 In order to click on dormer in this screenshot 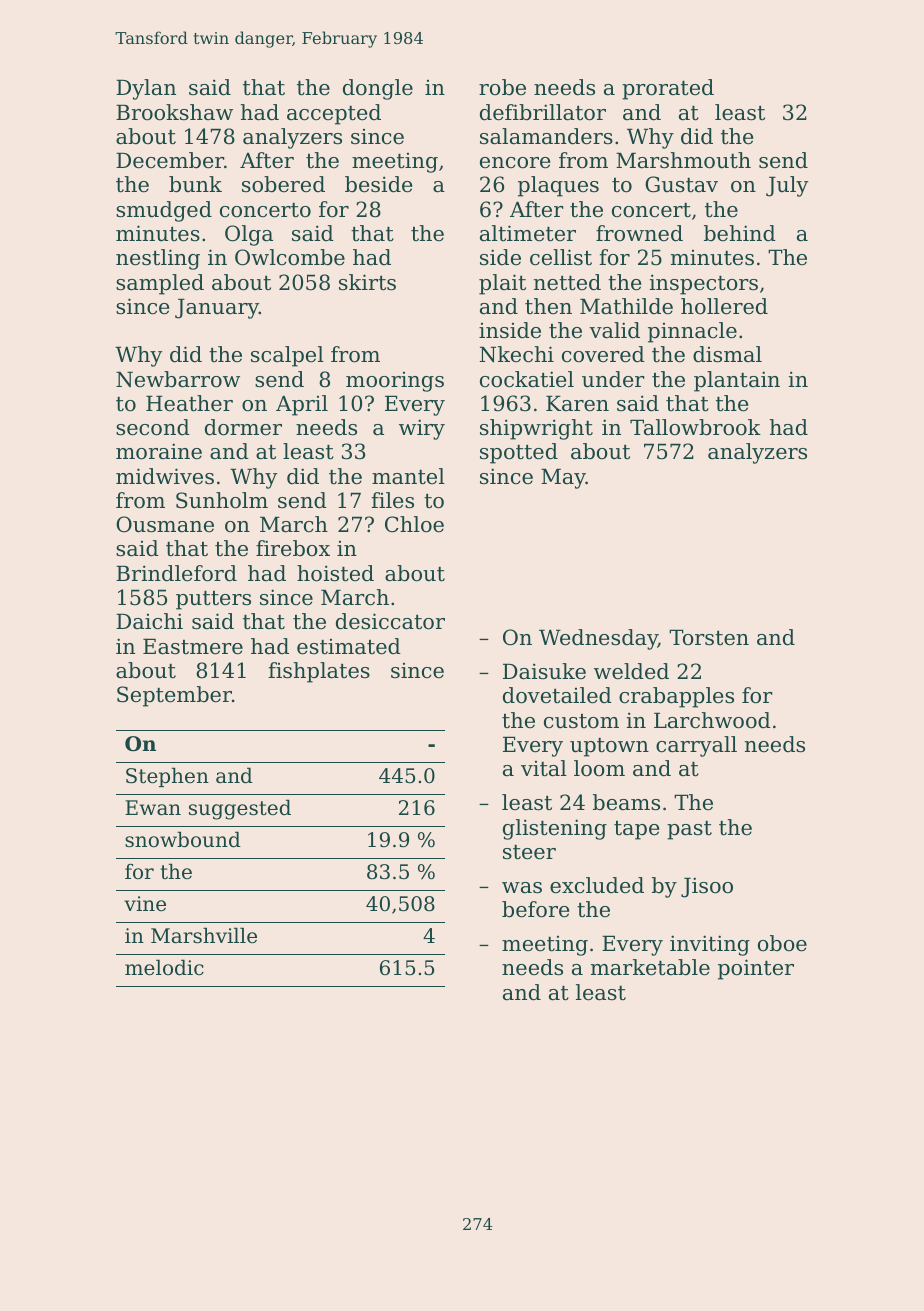, I will do `click(243, 427)`.
